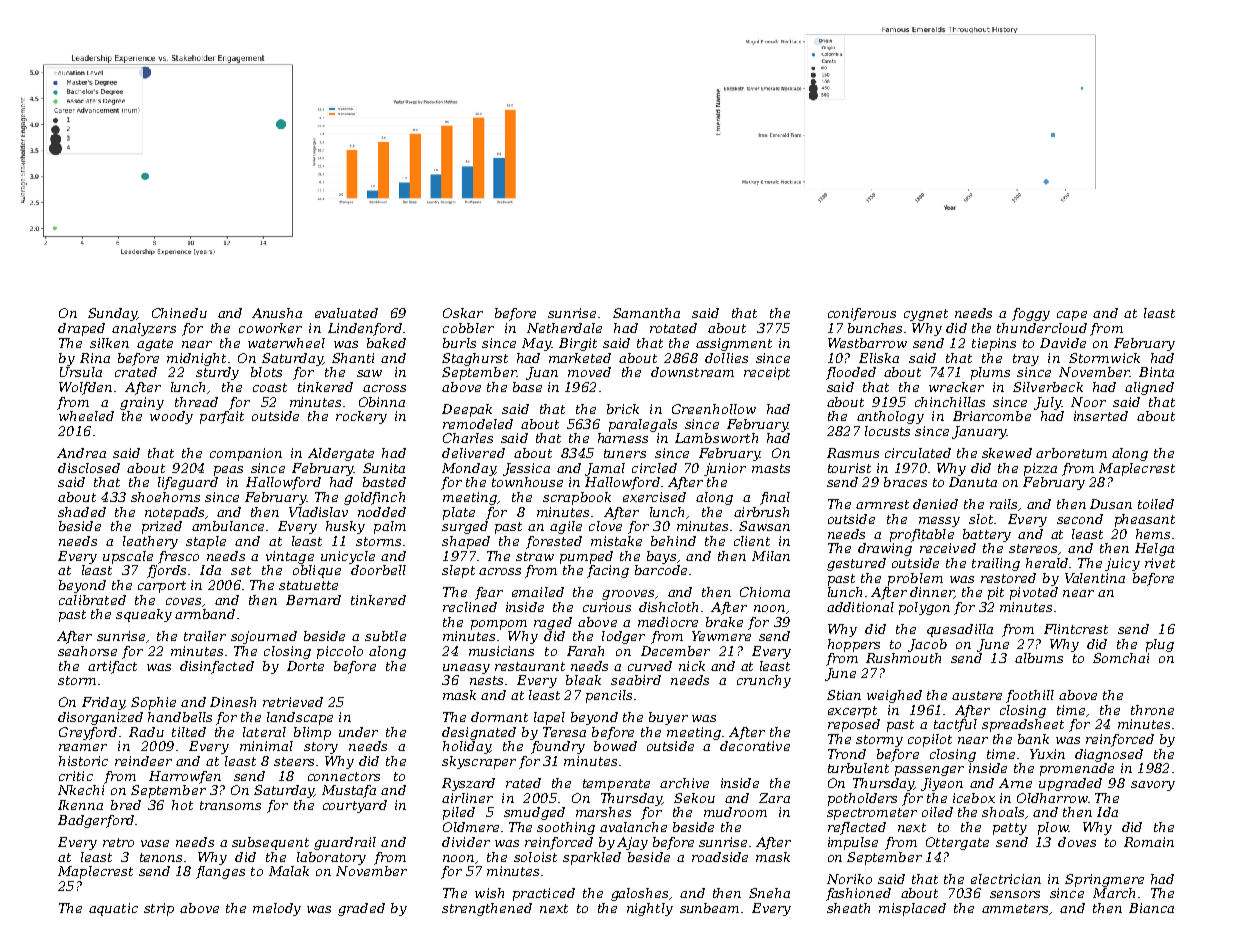  I want to click on sunbeam, so click(709, 908).
